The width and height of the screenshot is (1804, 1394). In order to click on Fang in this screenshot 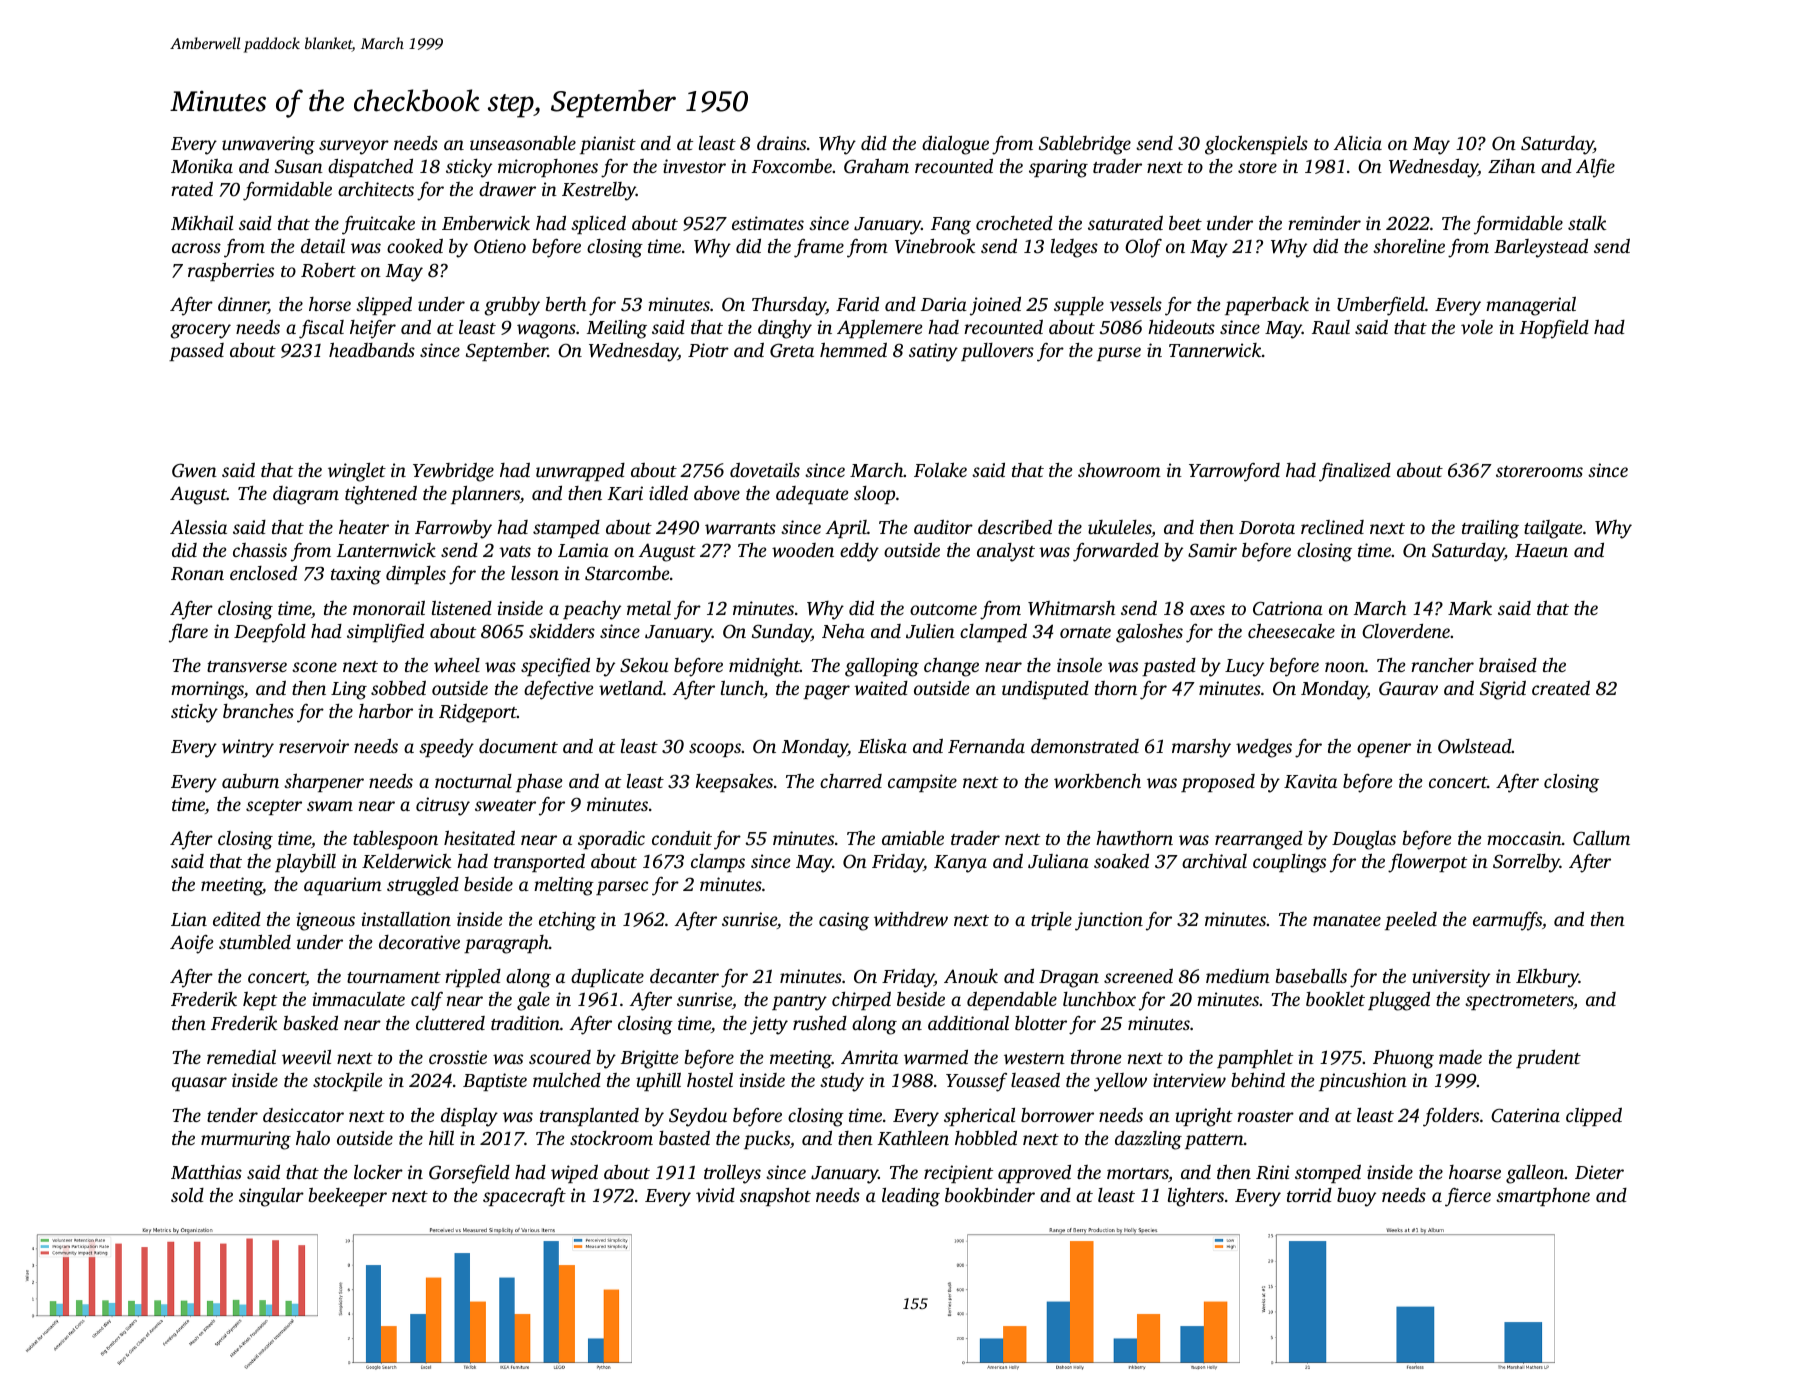, I will do `click(951, 226)`.
